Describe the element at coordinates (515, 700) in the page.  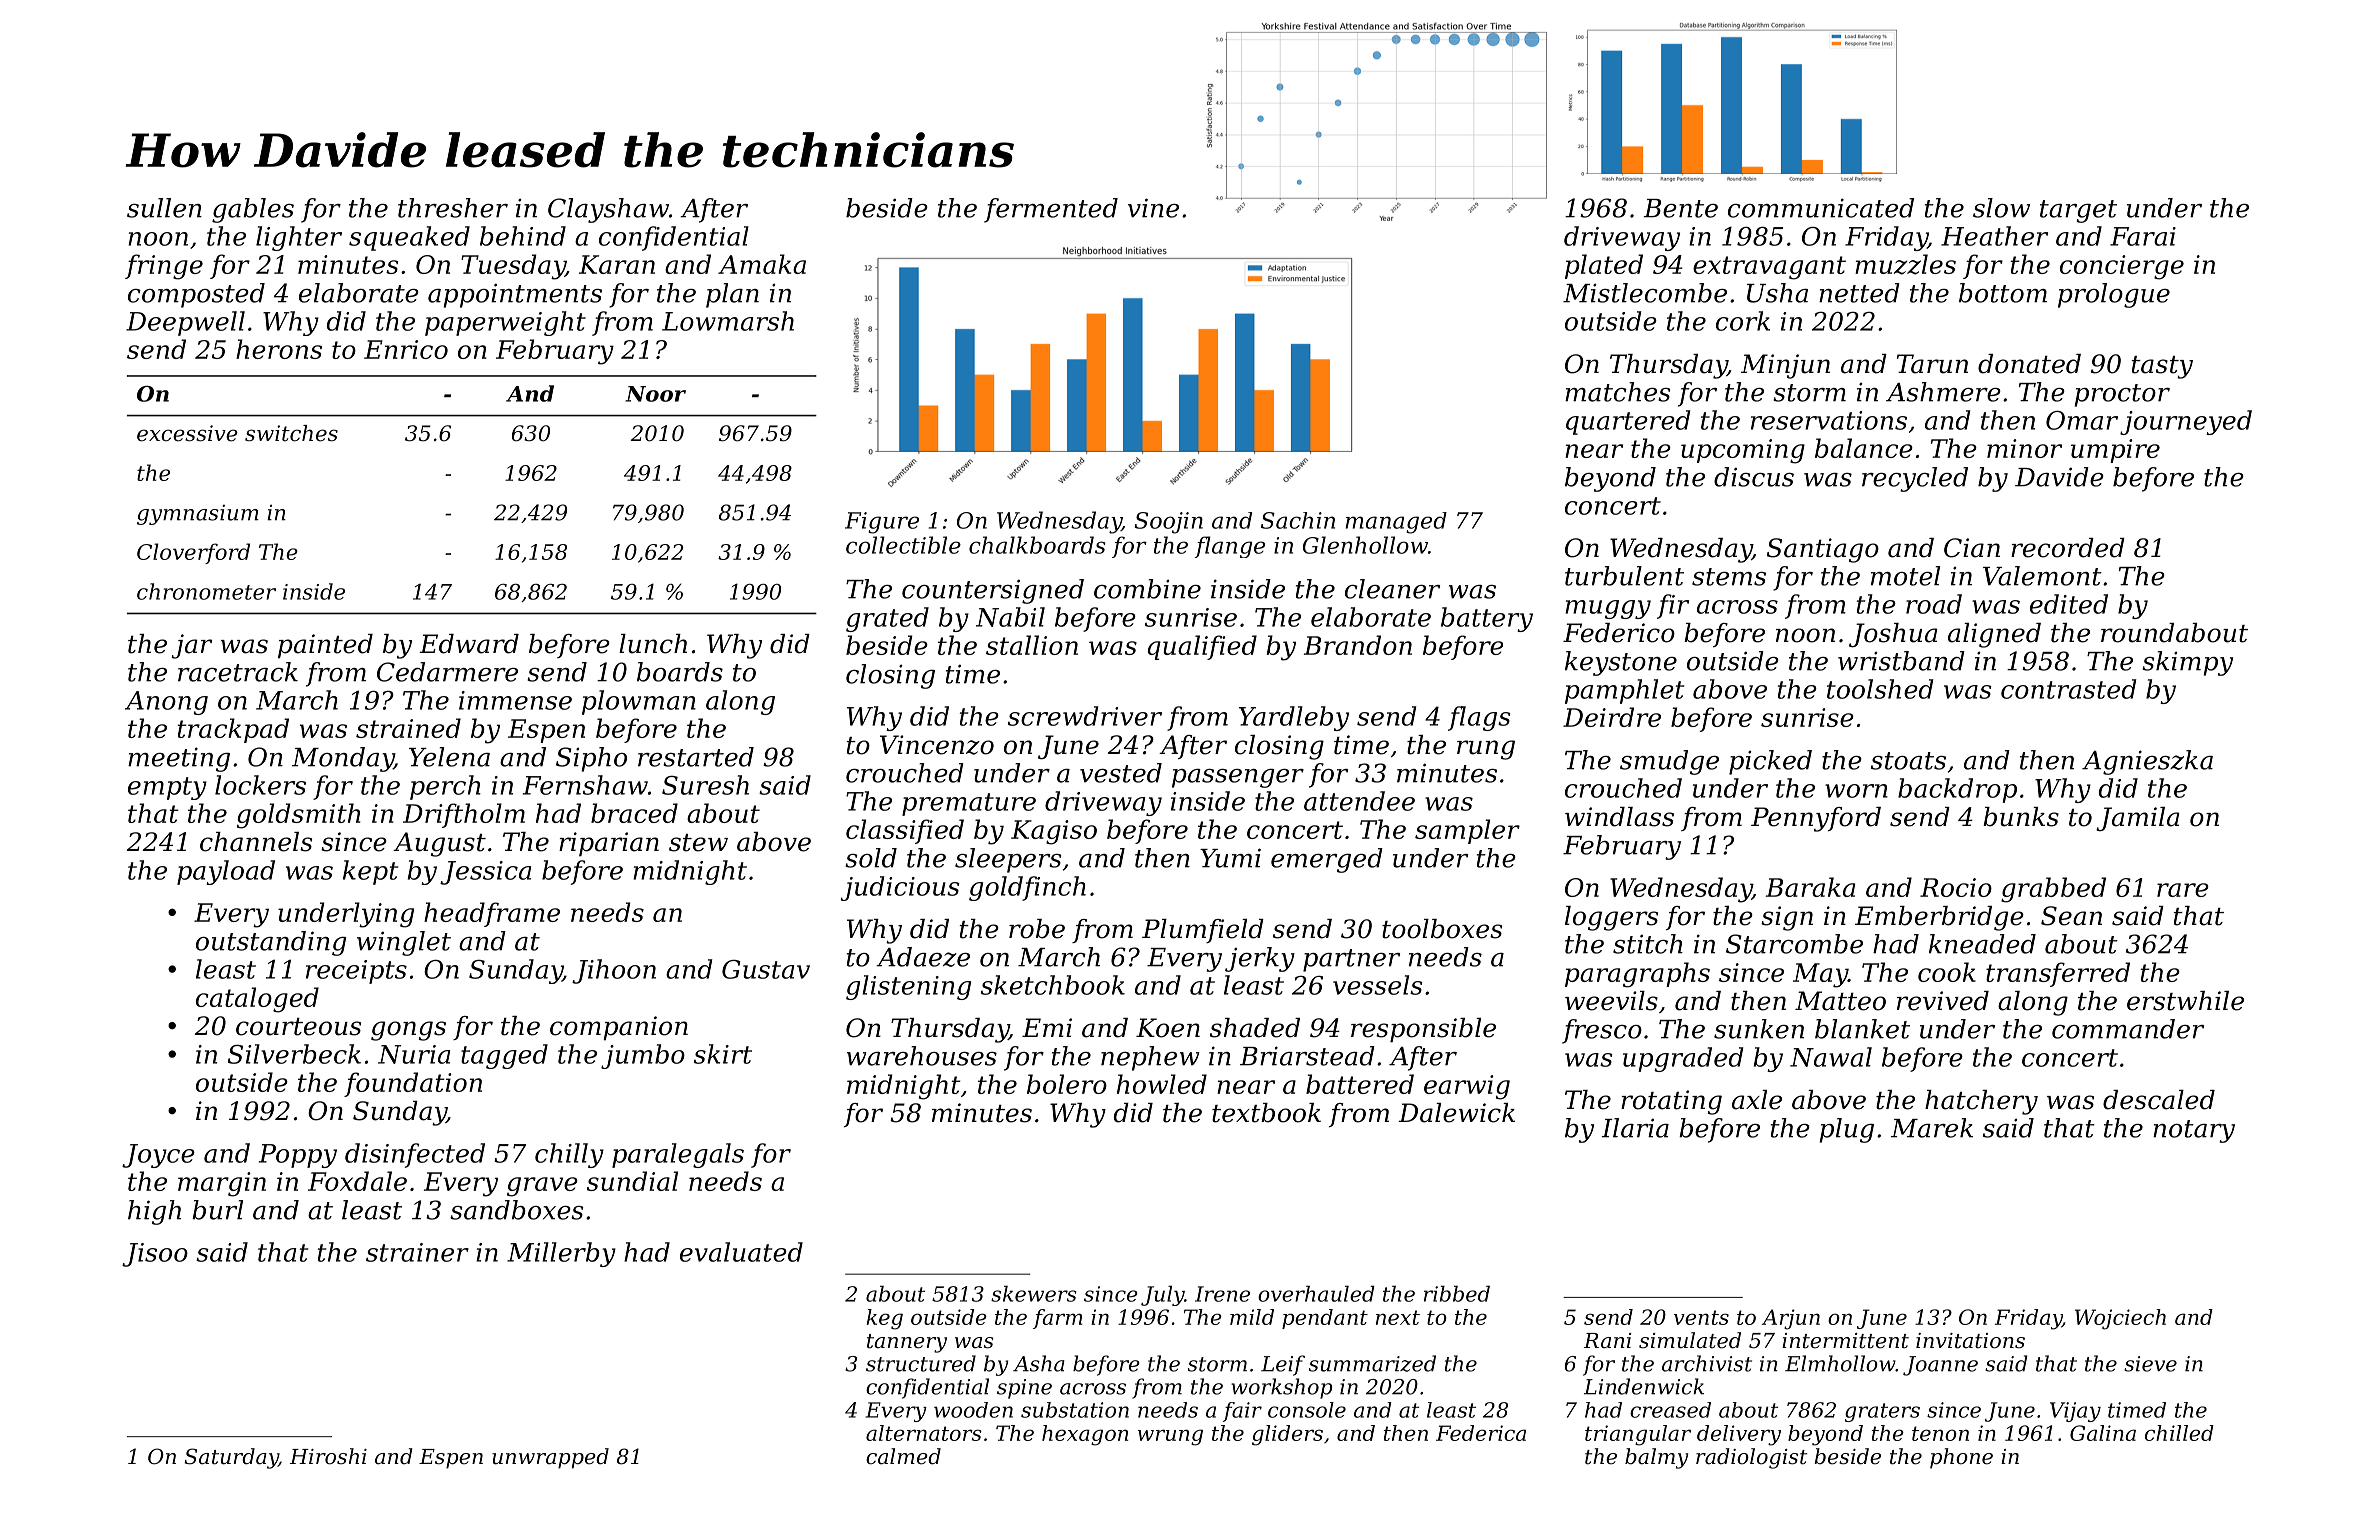
I see `immense` at that location.
